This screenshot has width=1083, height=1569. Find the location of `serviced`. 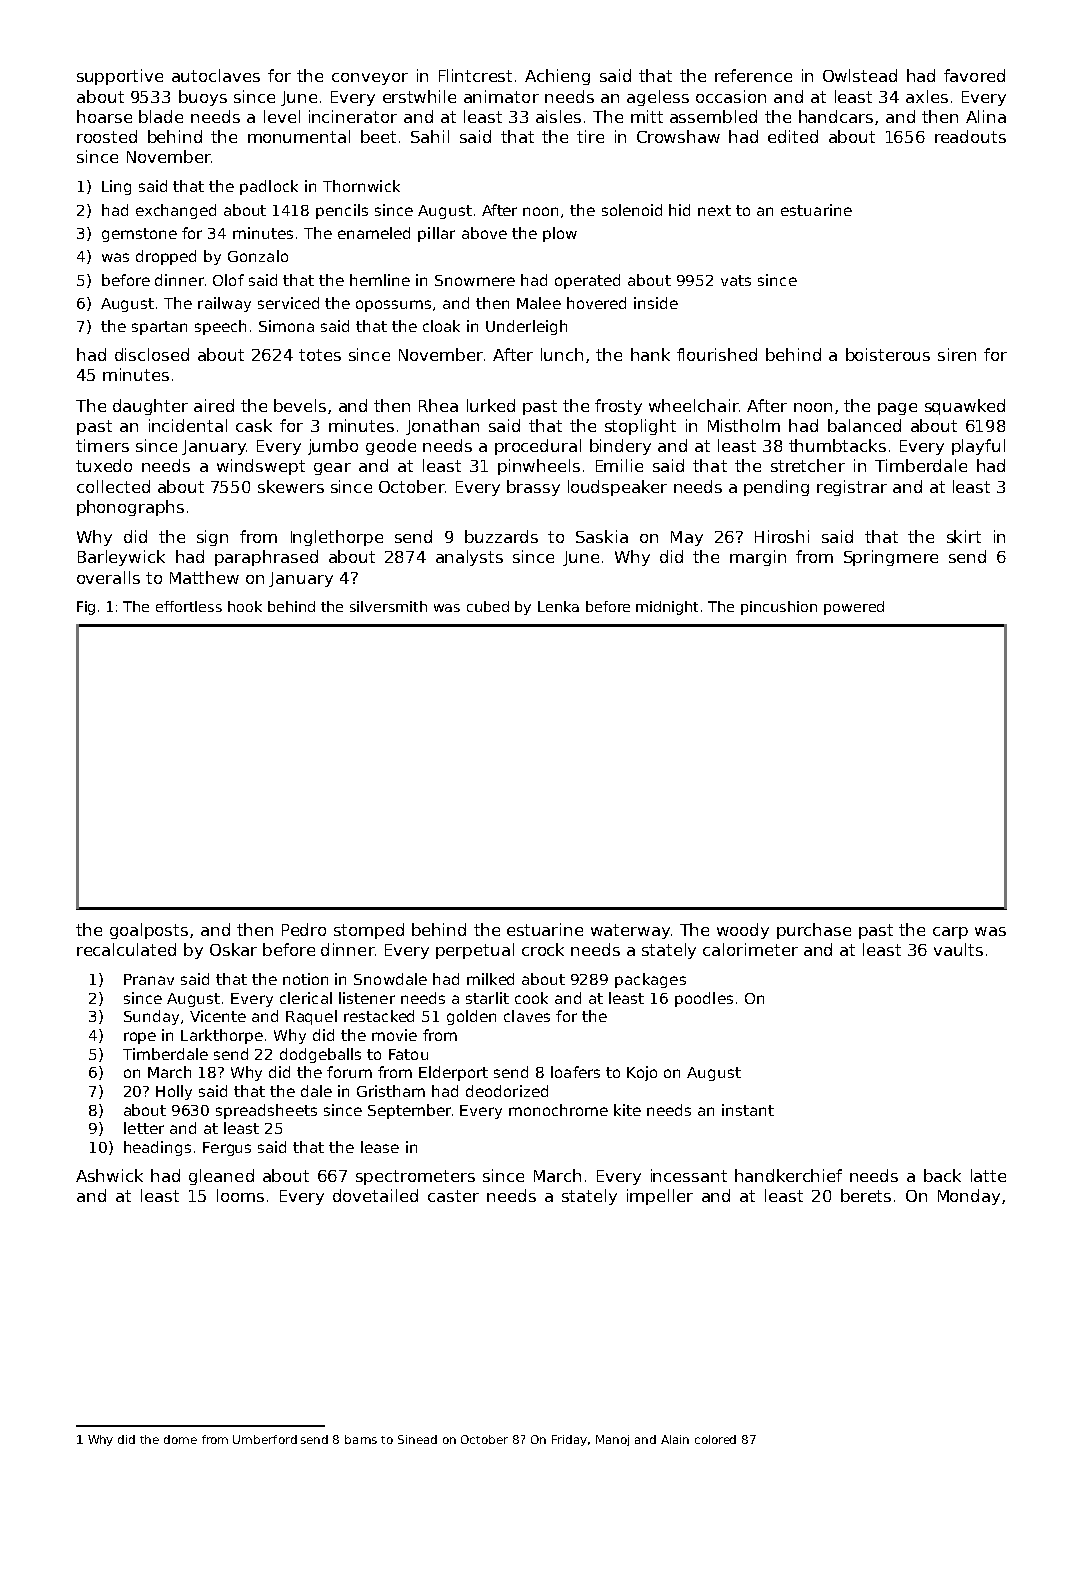

serviced is located at coordinates (288, 303).
